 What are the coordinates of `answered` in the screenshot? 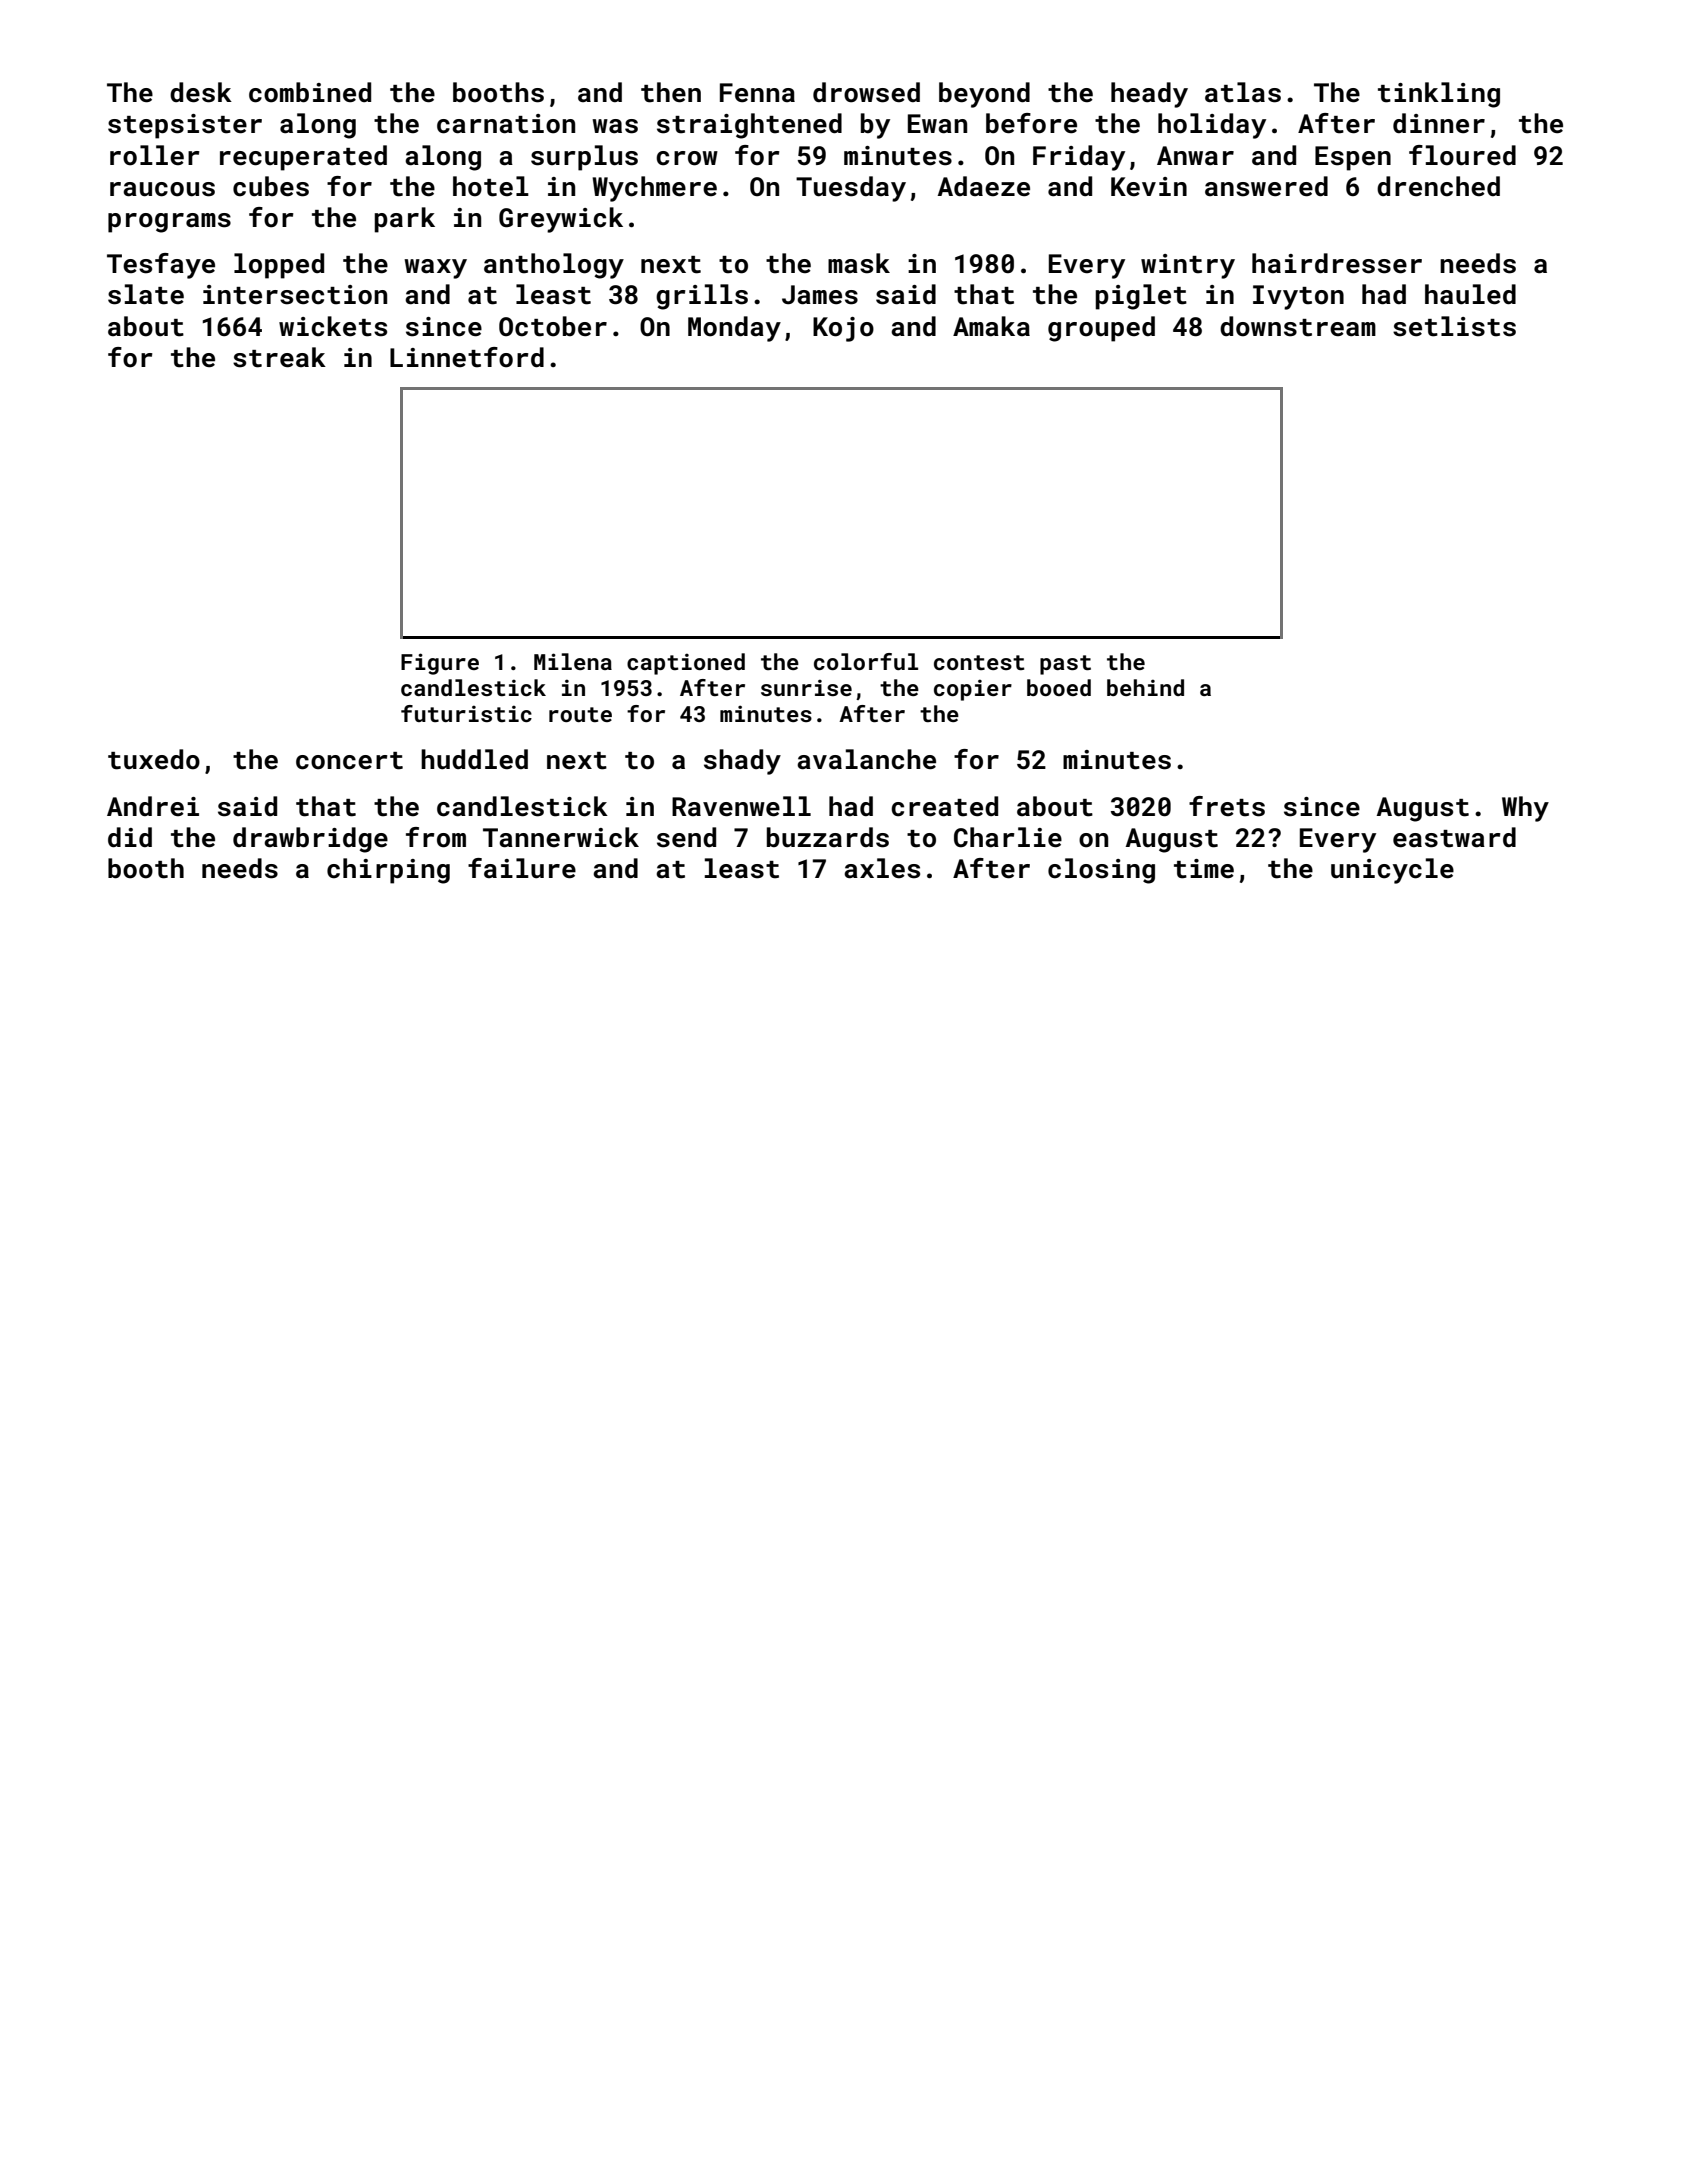 It's located at (1266, 186).
